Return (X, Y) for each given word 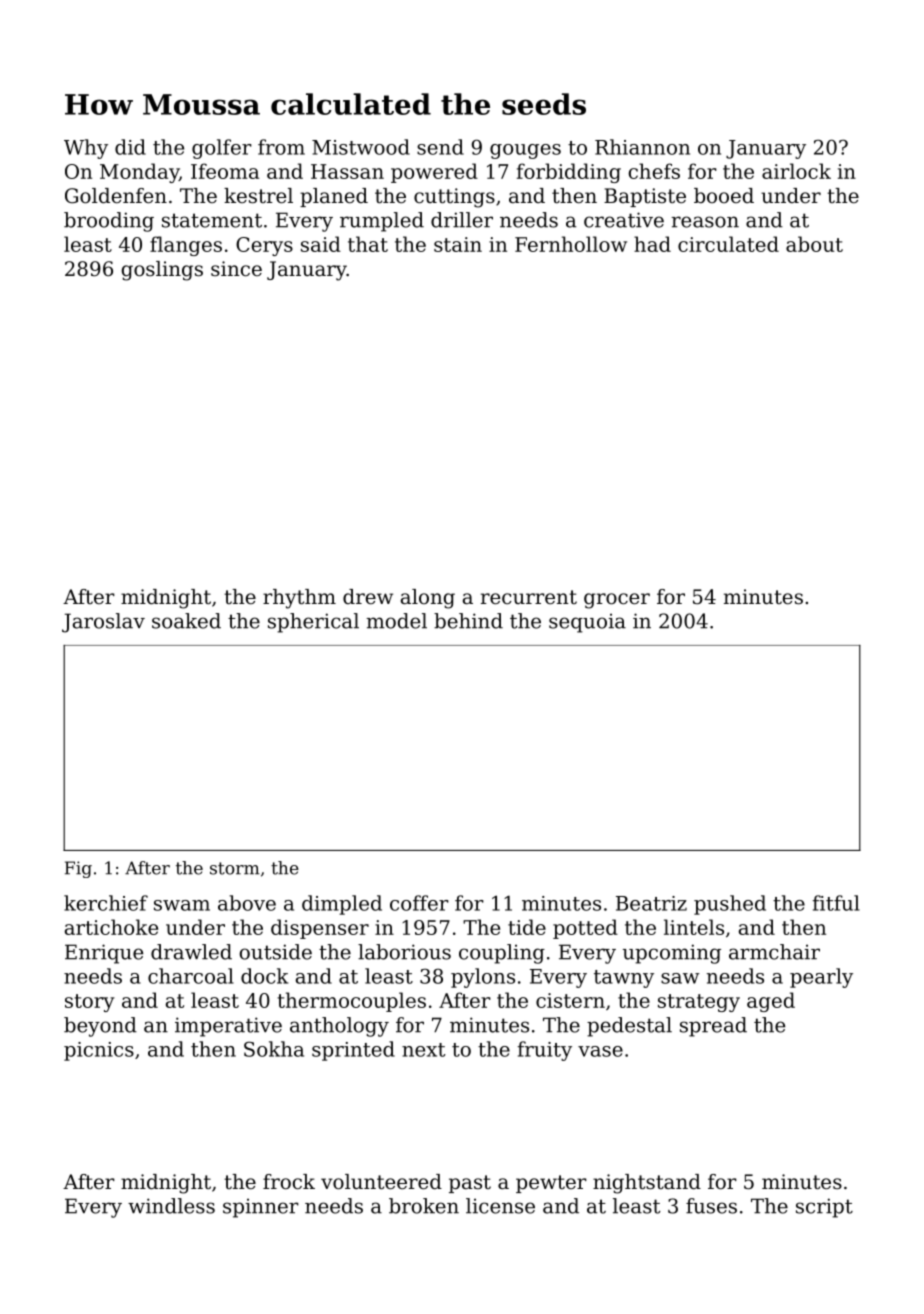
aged (771, 1002)
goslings (162, 271)
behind (468, 621)
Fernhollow (571, 244)
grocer (617, 601)
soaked (186, 621)
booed (724, 195)
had (652, 244)
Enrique (104, 954)
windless (171, 1206)
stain (458, 244)
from (281, 147)
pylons (483, 978)
